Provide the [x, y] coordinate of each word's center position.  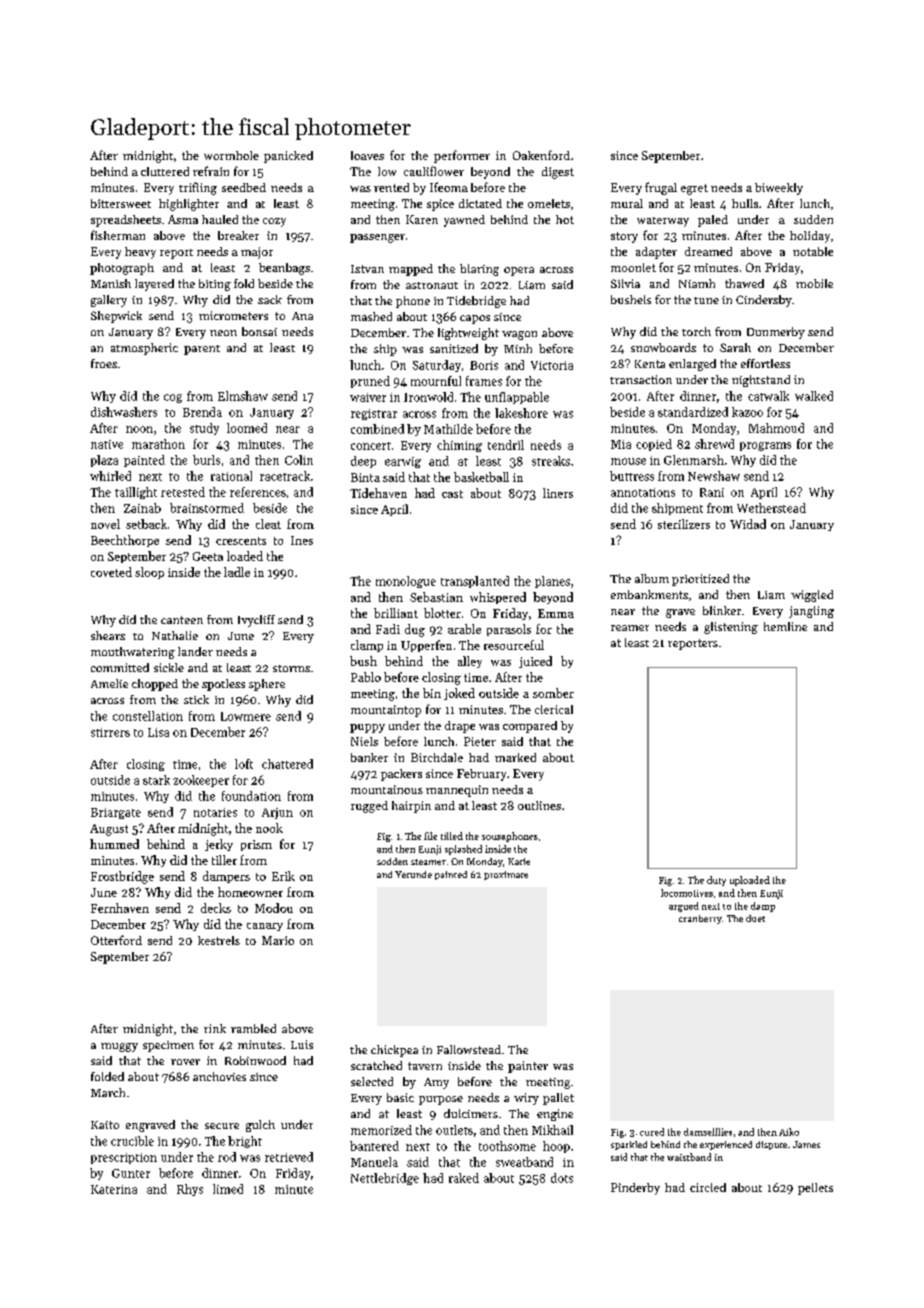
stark [156, 780]
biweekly [779, 189]
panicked [288, 157]
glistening [731, 628]
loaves [367, 155]
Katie [519, 861]
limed [228, 1189]
